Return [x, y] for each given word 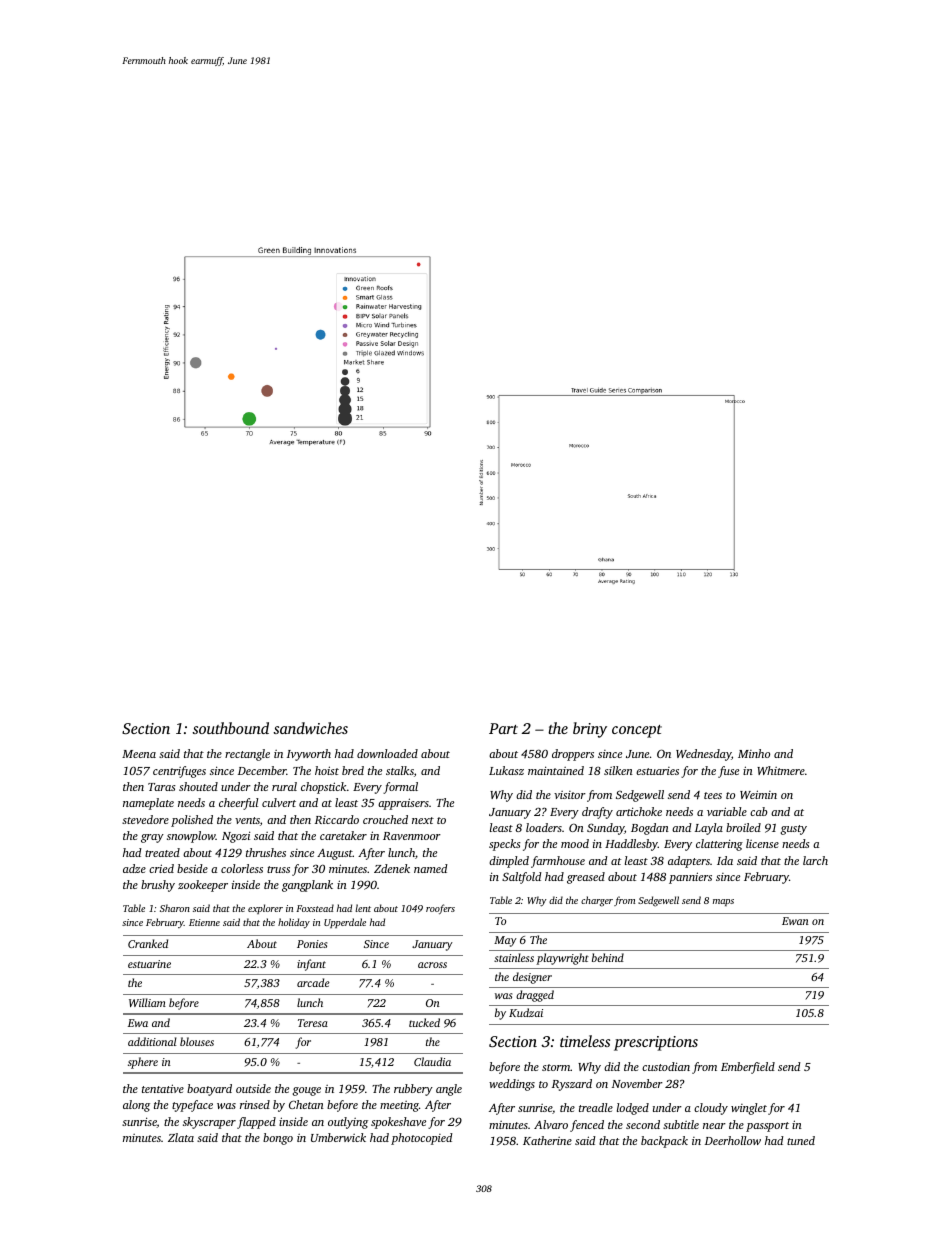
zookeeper [203, 886]
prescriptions [656, 1043]
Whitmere [781, 770]
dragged [535, 996]
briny [590, 730]
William [147, 1002]
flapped [256, 1123]
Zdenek [392, 868]
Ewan [795, 921]
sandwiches [310, 728]
